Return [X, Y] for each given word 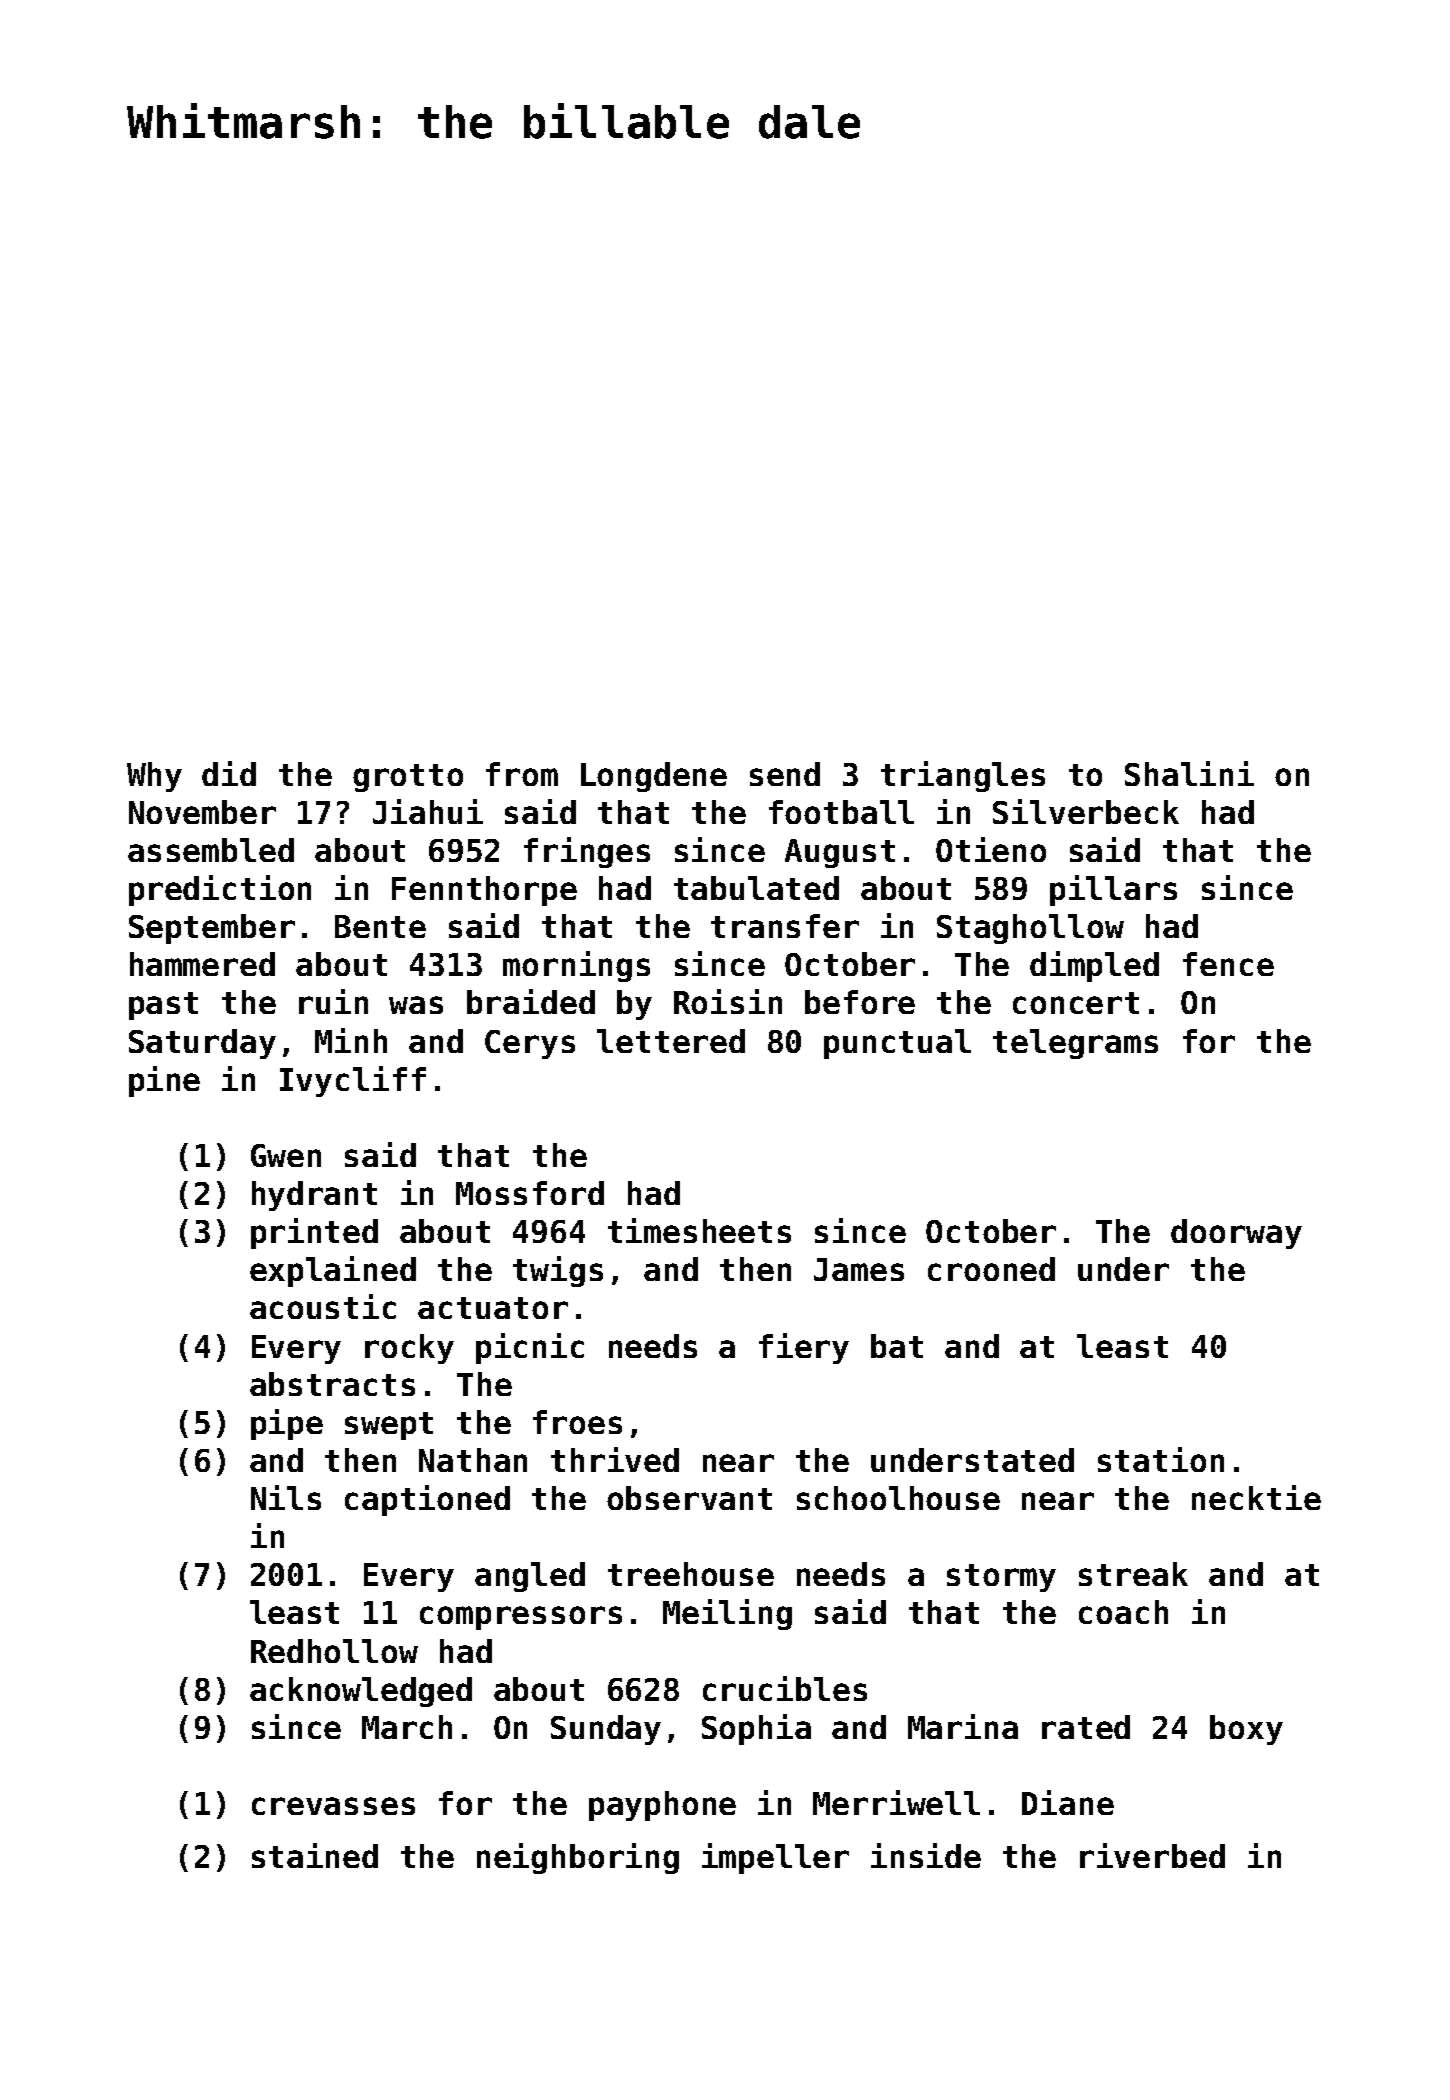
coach [1123, 1612]
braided [531, 1001]
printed [314, 1233]
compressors [521, 1618]
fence [1228, 964]
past [163, 1006]
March [407, 1727]
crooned [991, 1269]
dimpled [1094, 966]
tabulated [756, 888]
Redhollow [334, 1651]
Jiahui [428, 811]
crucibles [785, 1688]
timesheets [699, 1230]
